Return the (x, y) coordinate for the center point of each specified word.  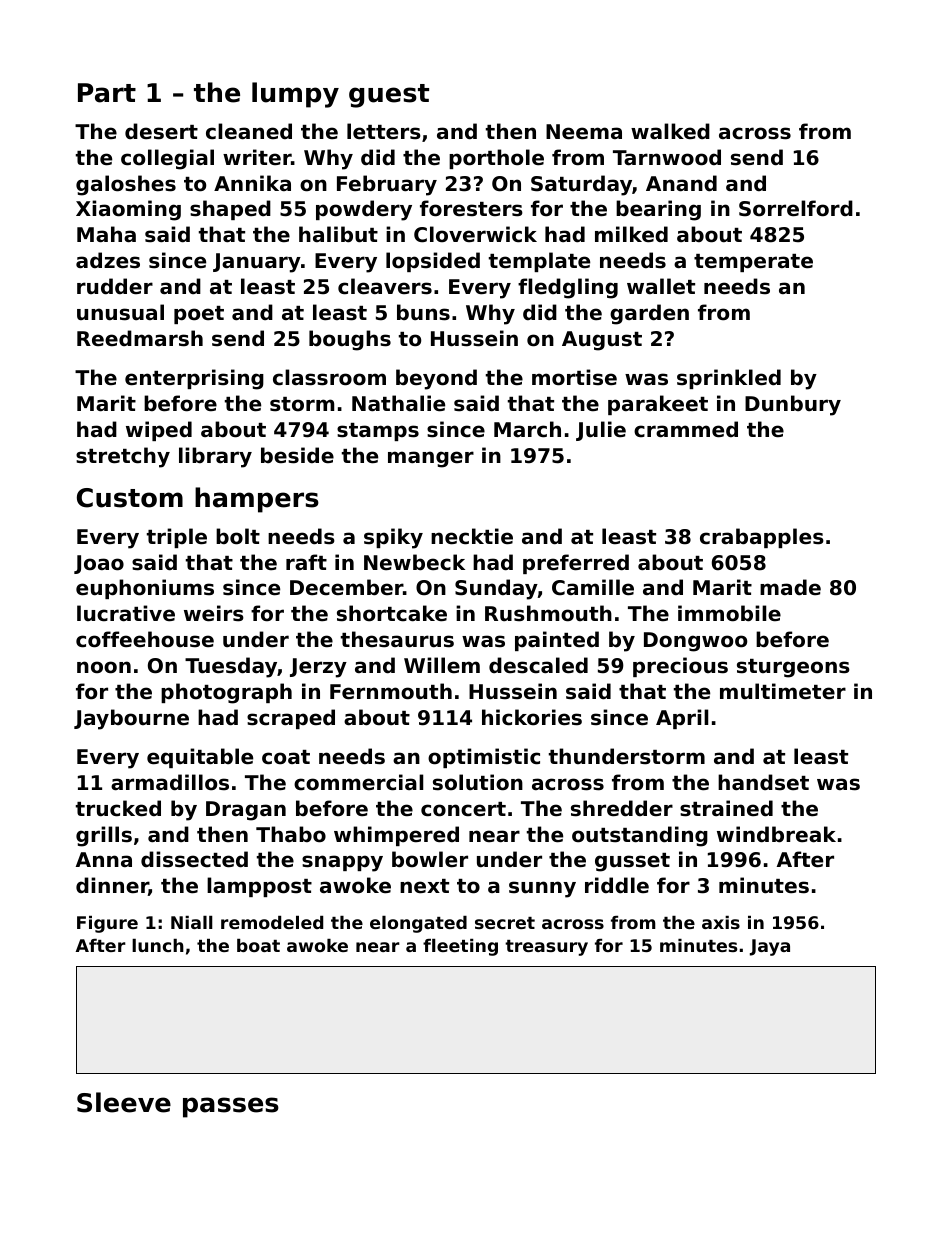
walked (670, 131)
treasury (546, 948)
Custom (130, 498)
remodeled (272, 922)
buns (423, 312)
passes (231, 1107)
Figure (107, 924)
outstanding (640, 836)
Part (107, 93)
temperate (753, 263)
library (215, 457)
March (527, 429)
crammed (686, 429)
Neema (584, 132)
